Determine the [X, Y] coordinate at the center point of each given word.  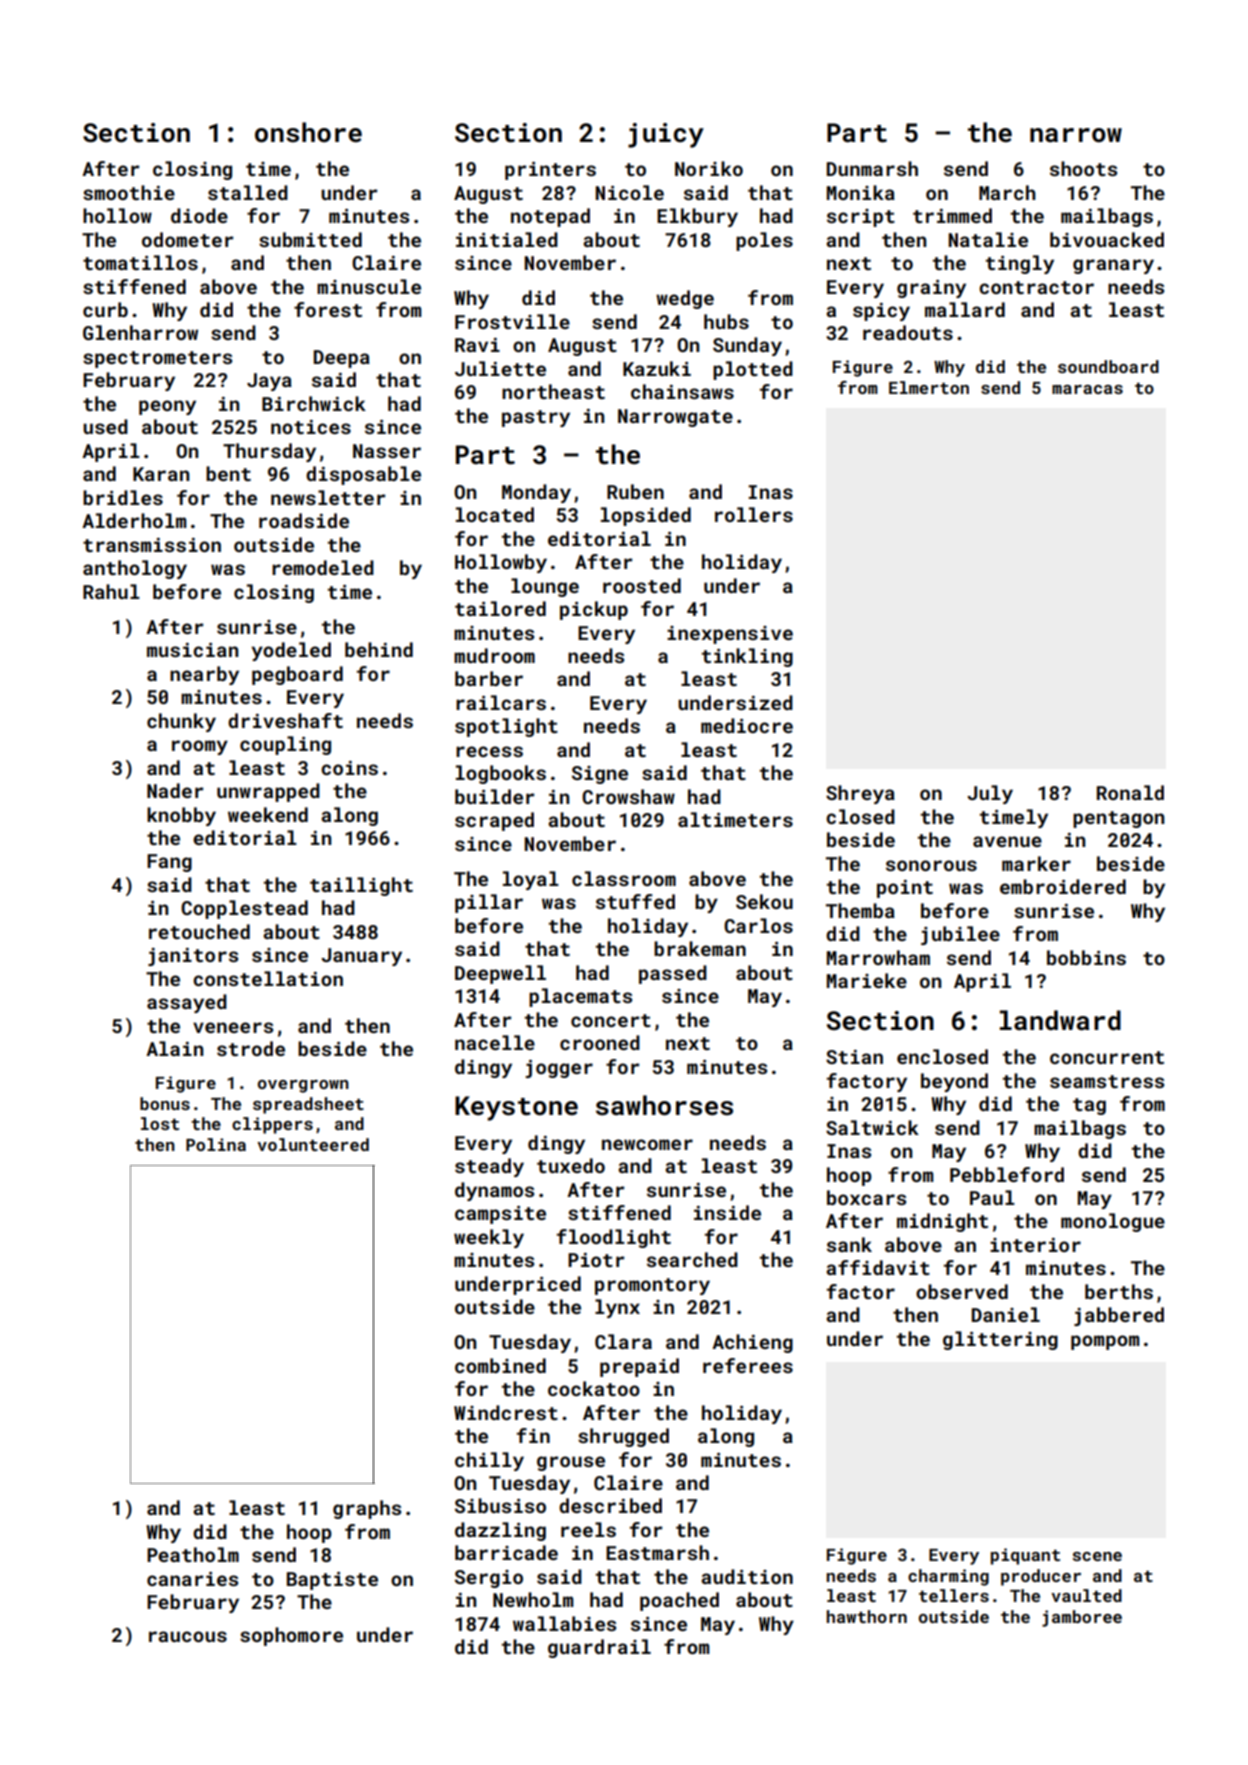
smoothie [129, 192]
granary [1113, 266]
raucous [188, 1636]
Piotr [596, 1260]
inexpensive [730, 635]
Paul [992, 1197]
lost [160, 1123]
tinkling [747, 657]
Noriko [709, 168]
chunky [181, 722]
